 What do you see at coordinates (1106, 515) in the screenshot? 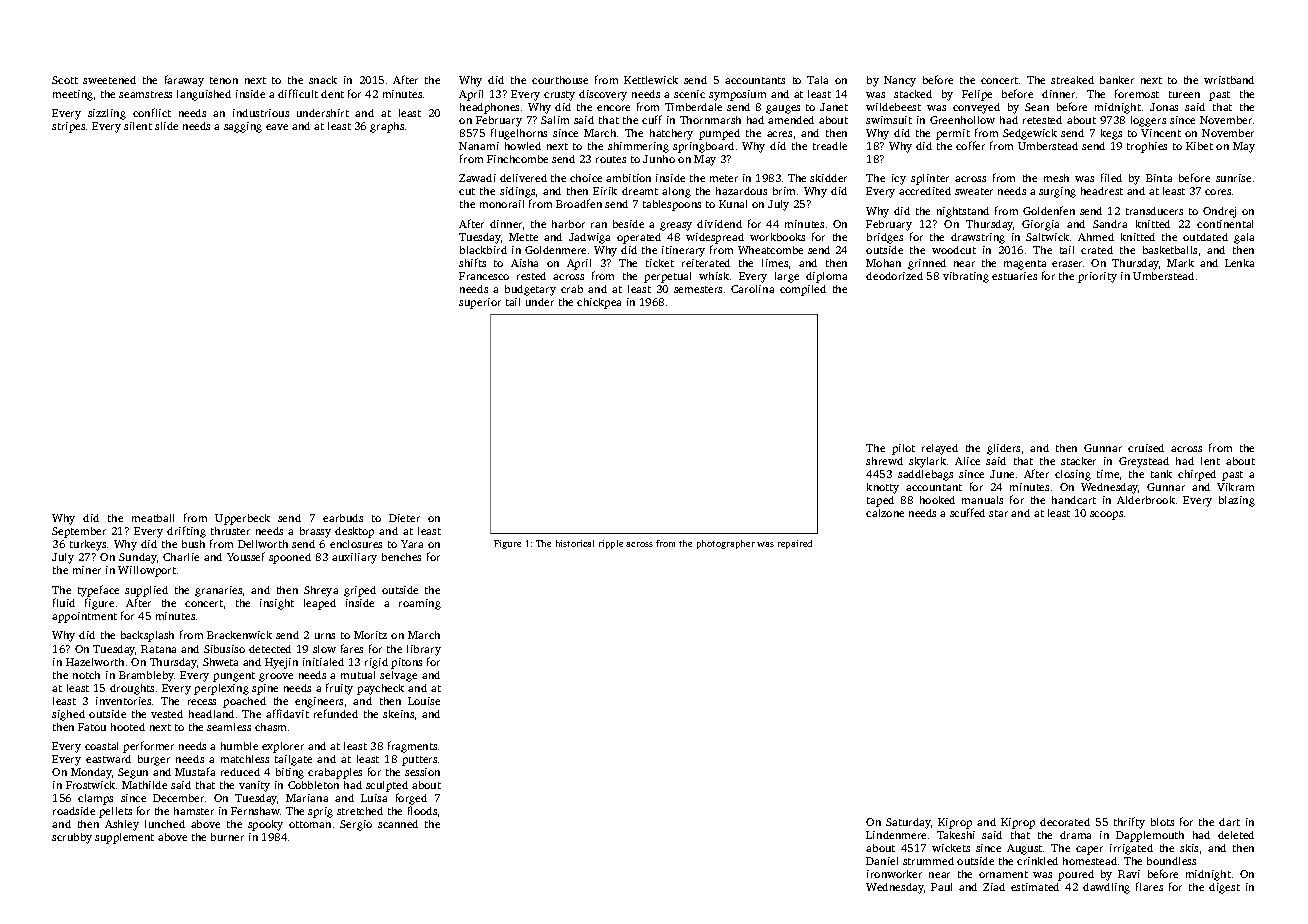
I see `scoops` at bounding box center [1106, 515].
